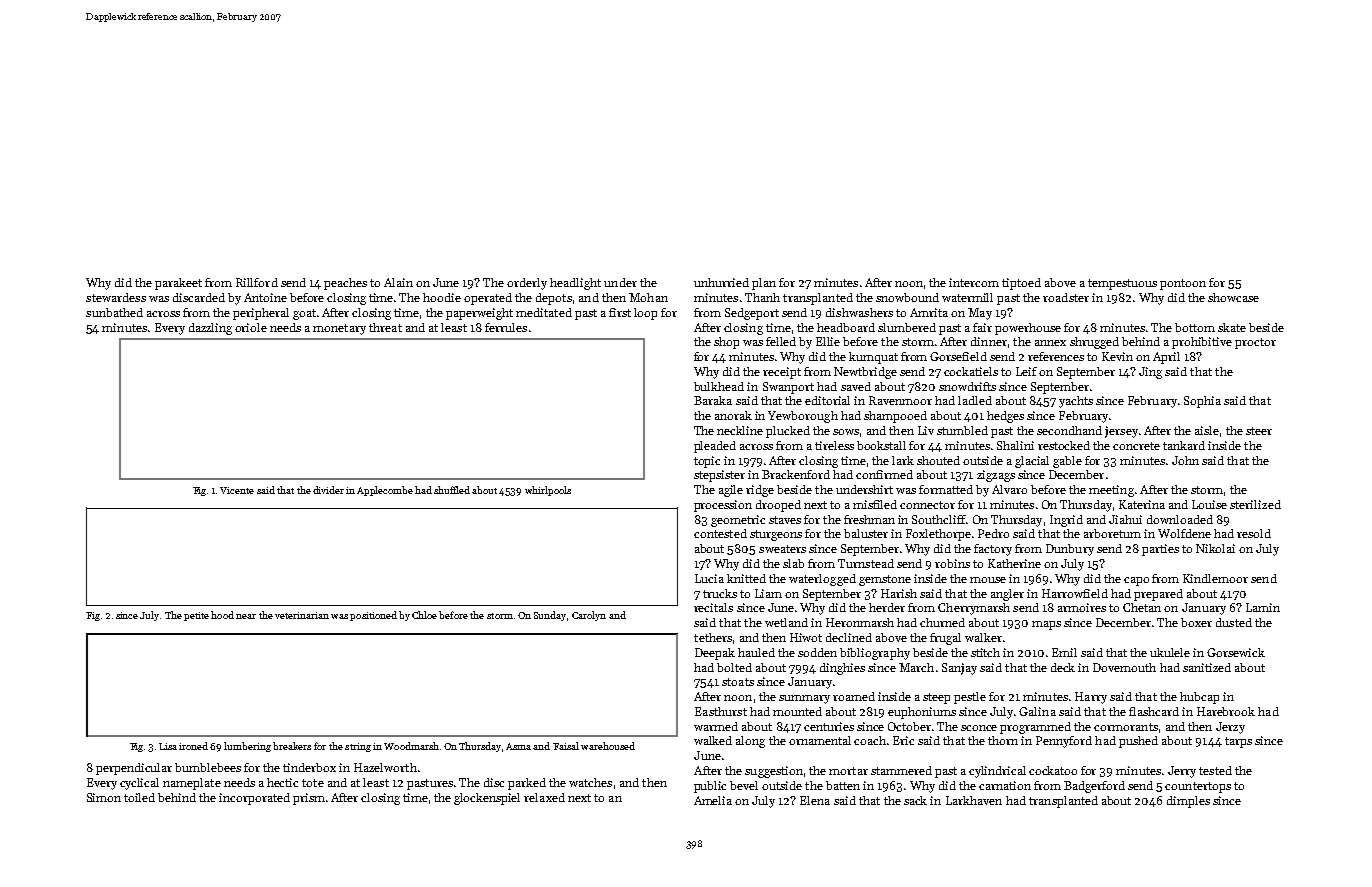  Describe the element at coordinates (915, 800) in the image. I see `sack` at that location.
